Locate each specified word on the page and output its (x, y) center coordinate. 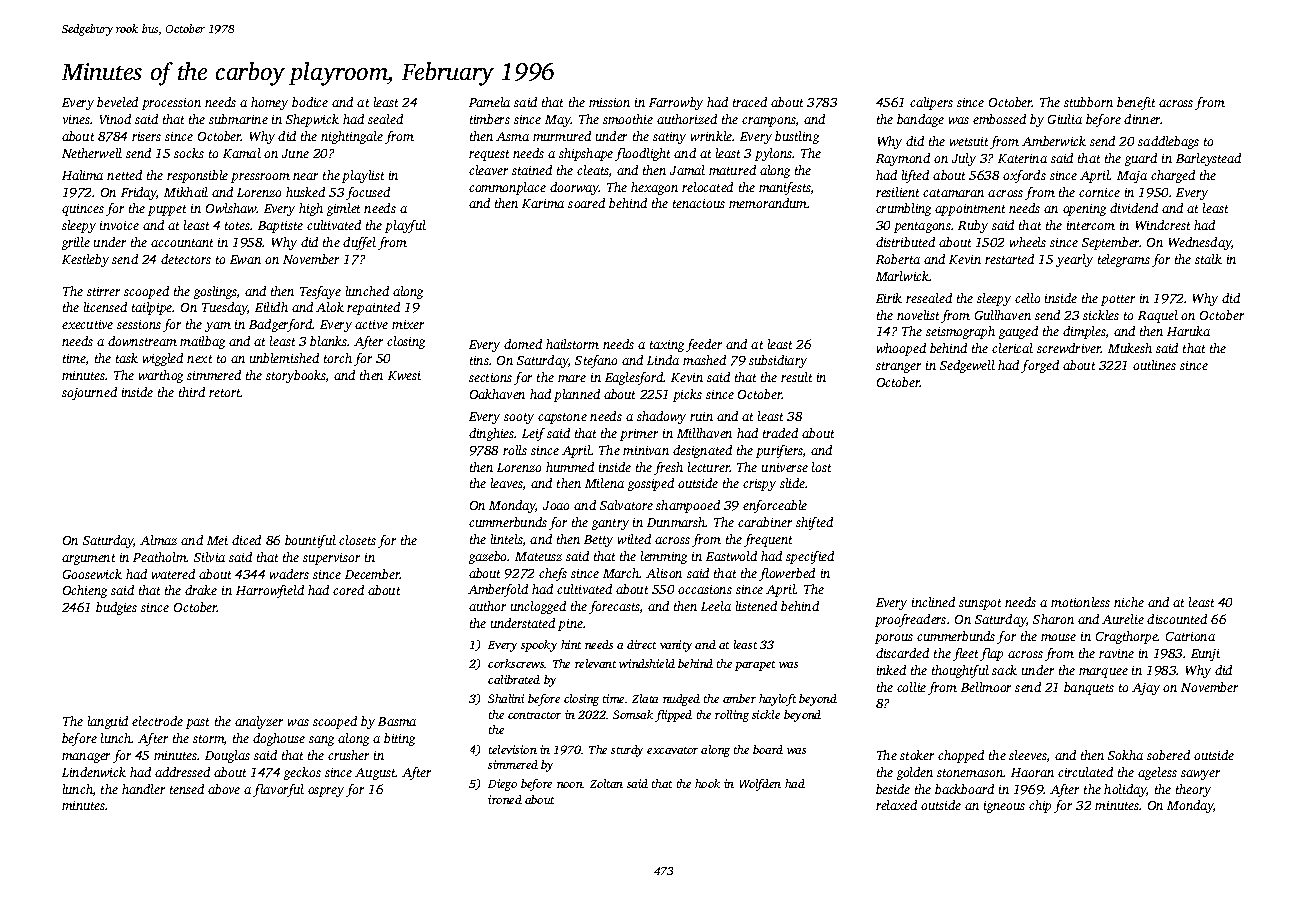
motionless (1080, 602)
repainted (373, 308)
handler (143, 789)
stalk (1208, 259)
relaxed (896, 805)
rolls (515, 450)
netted (124, 175)
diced (246, 540)
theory (1193, 790)
